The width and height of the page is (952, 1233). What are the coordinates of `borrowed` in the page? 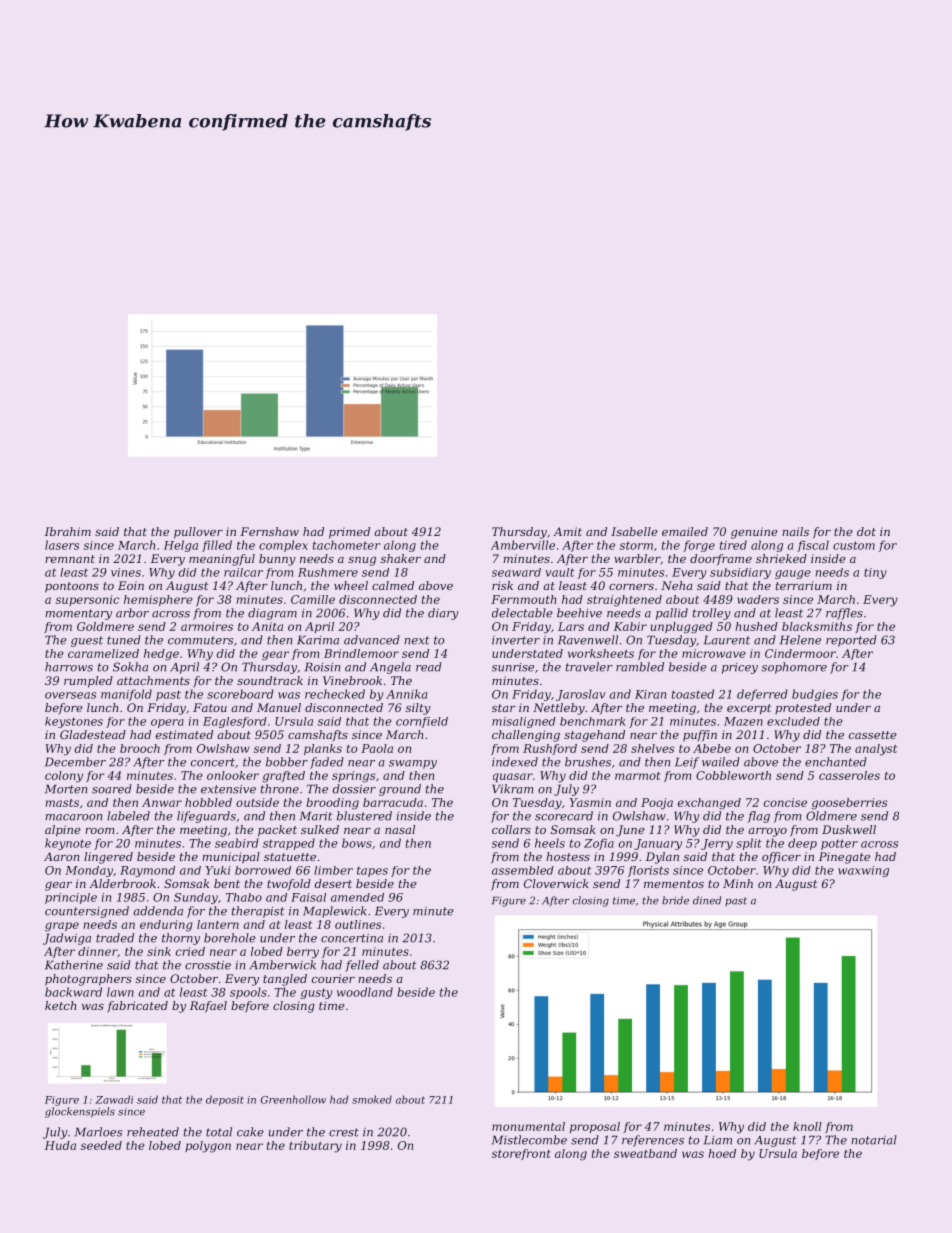 It's located at (263, 870).
